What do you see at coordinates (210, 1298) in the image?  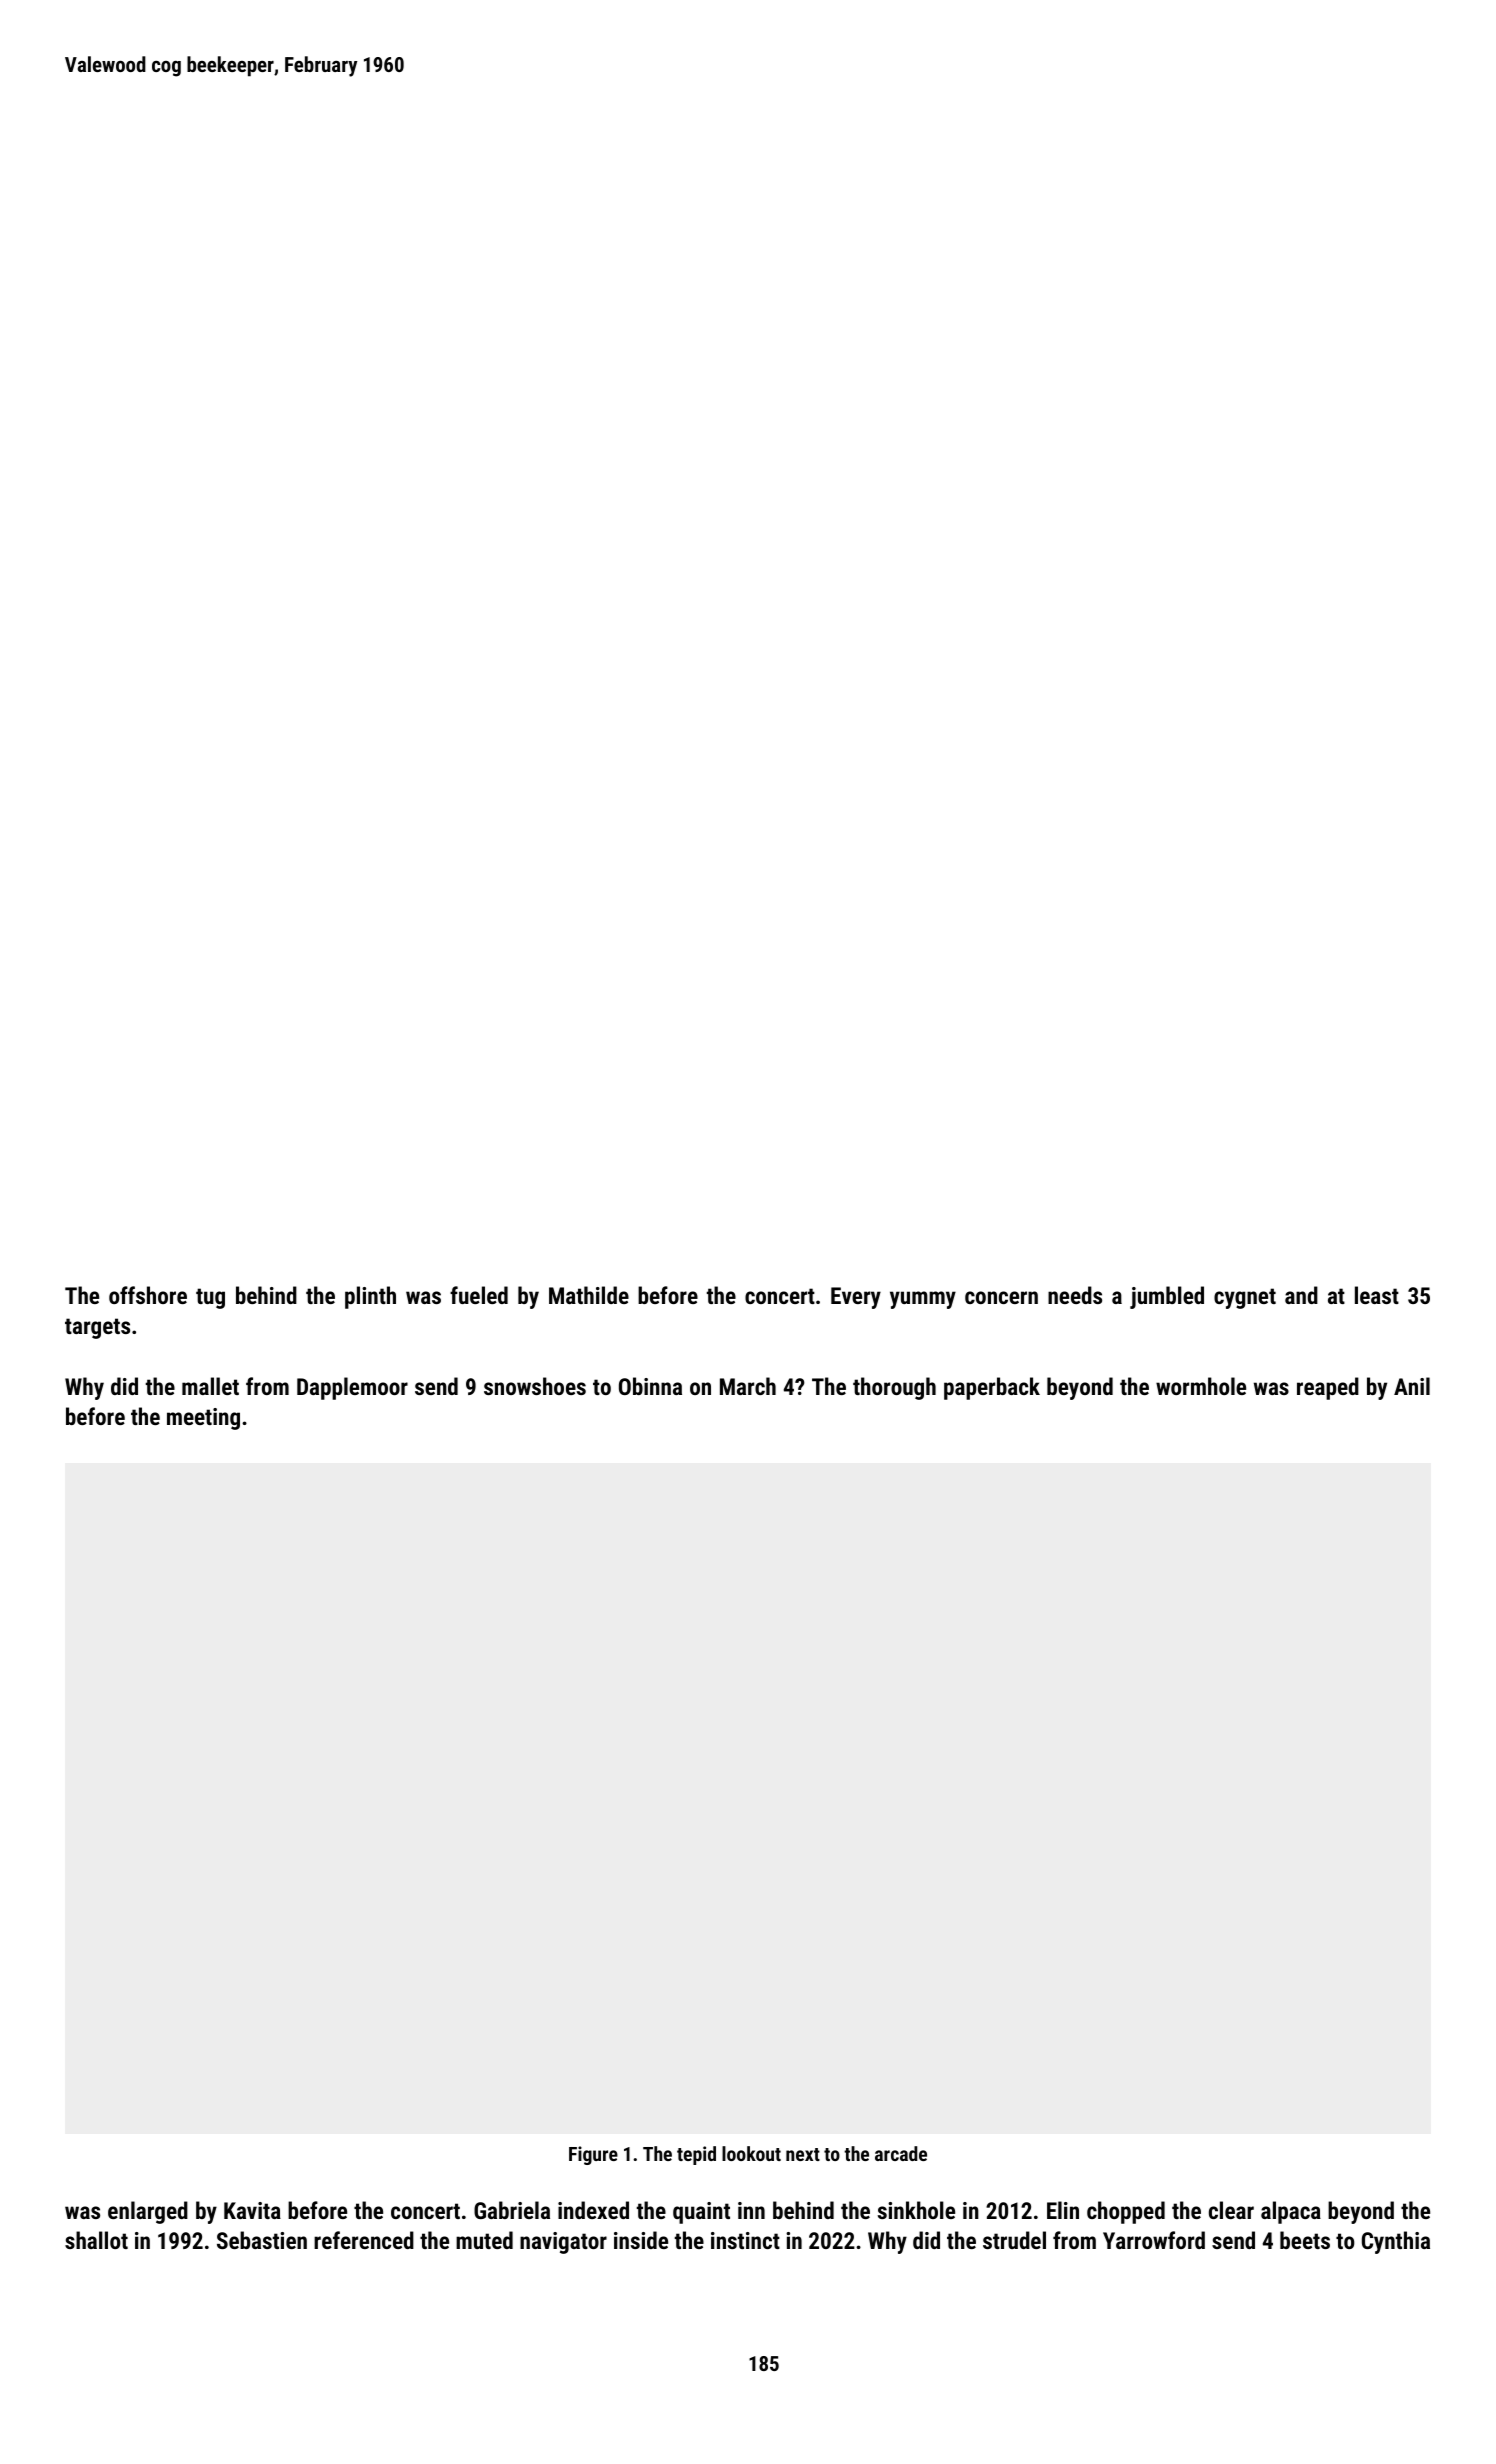 I see `tug` at bounding box center [210, 1298].
